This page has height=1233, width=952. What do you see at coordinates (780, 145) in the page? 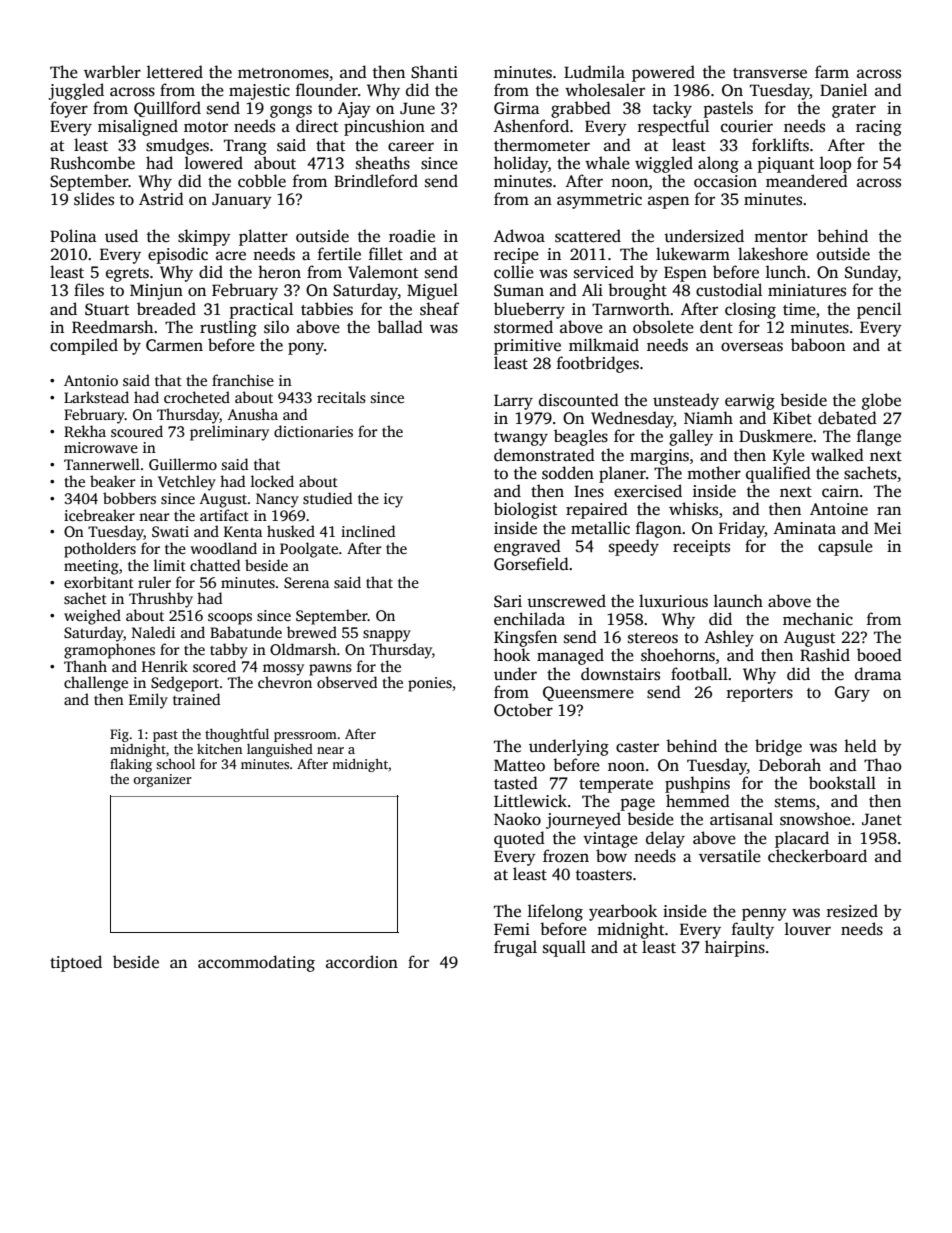
I see `forklifts` at bounding box center [780, 145].
